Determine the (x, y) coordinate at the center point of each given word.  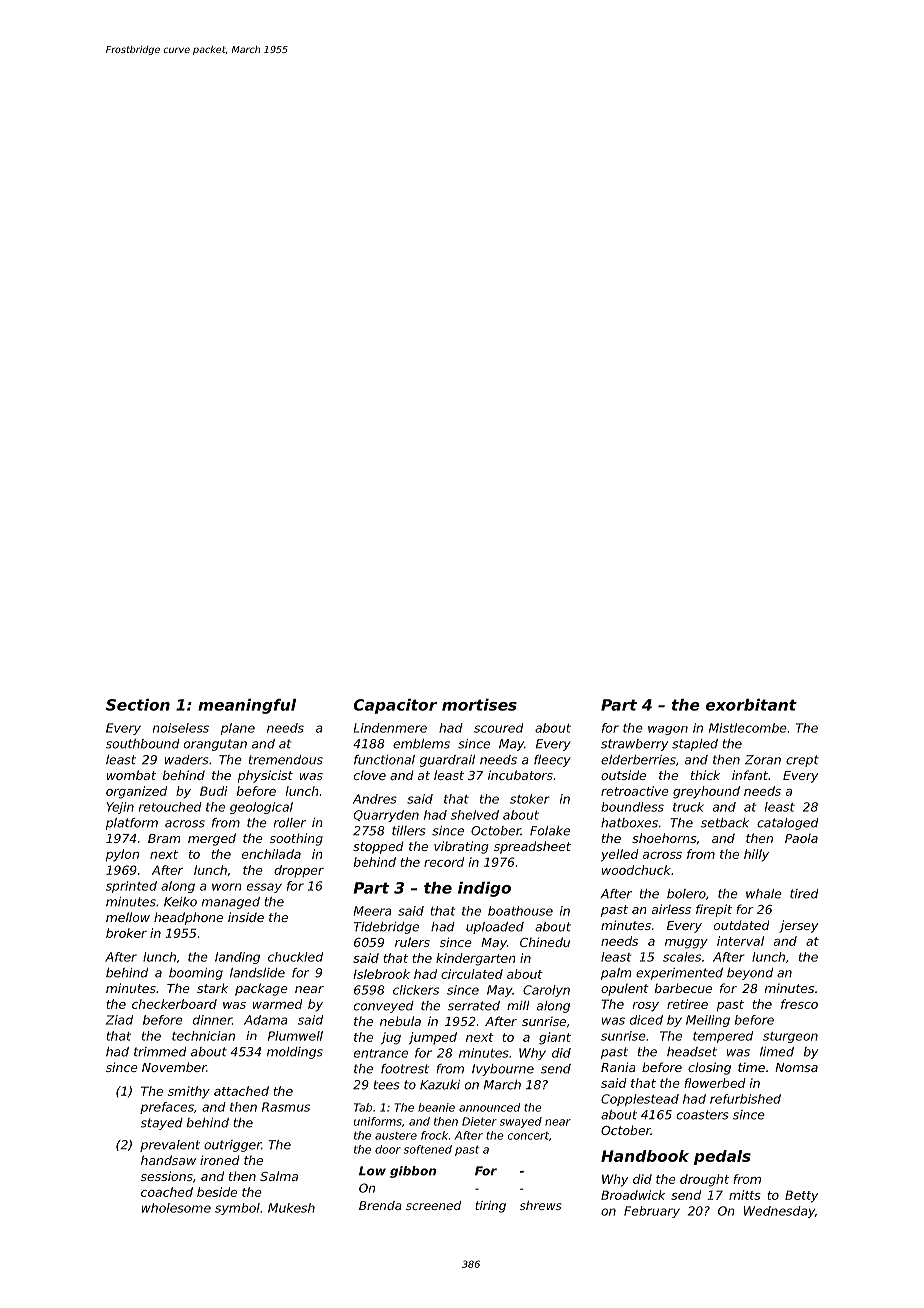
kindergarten (475, 959)
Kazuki (440, 1085)
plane (238, 729)
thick (705, 775)
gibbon (413, 1172)
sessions (167, 1176)
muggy (686, 944)
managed (231, 903)
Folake (550, 831)
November (174, 1067)
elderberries (638, 760)
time (751, 1067)
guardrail (447, 761)
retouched (170, 807)
